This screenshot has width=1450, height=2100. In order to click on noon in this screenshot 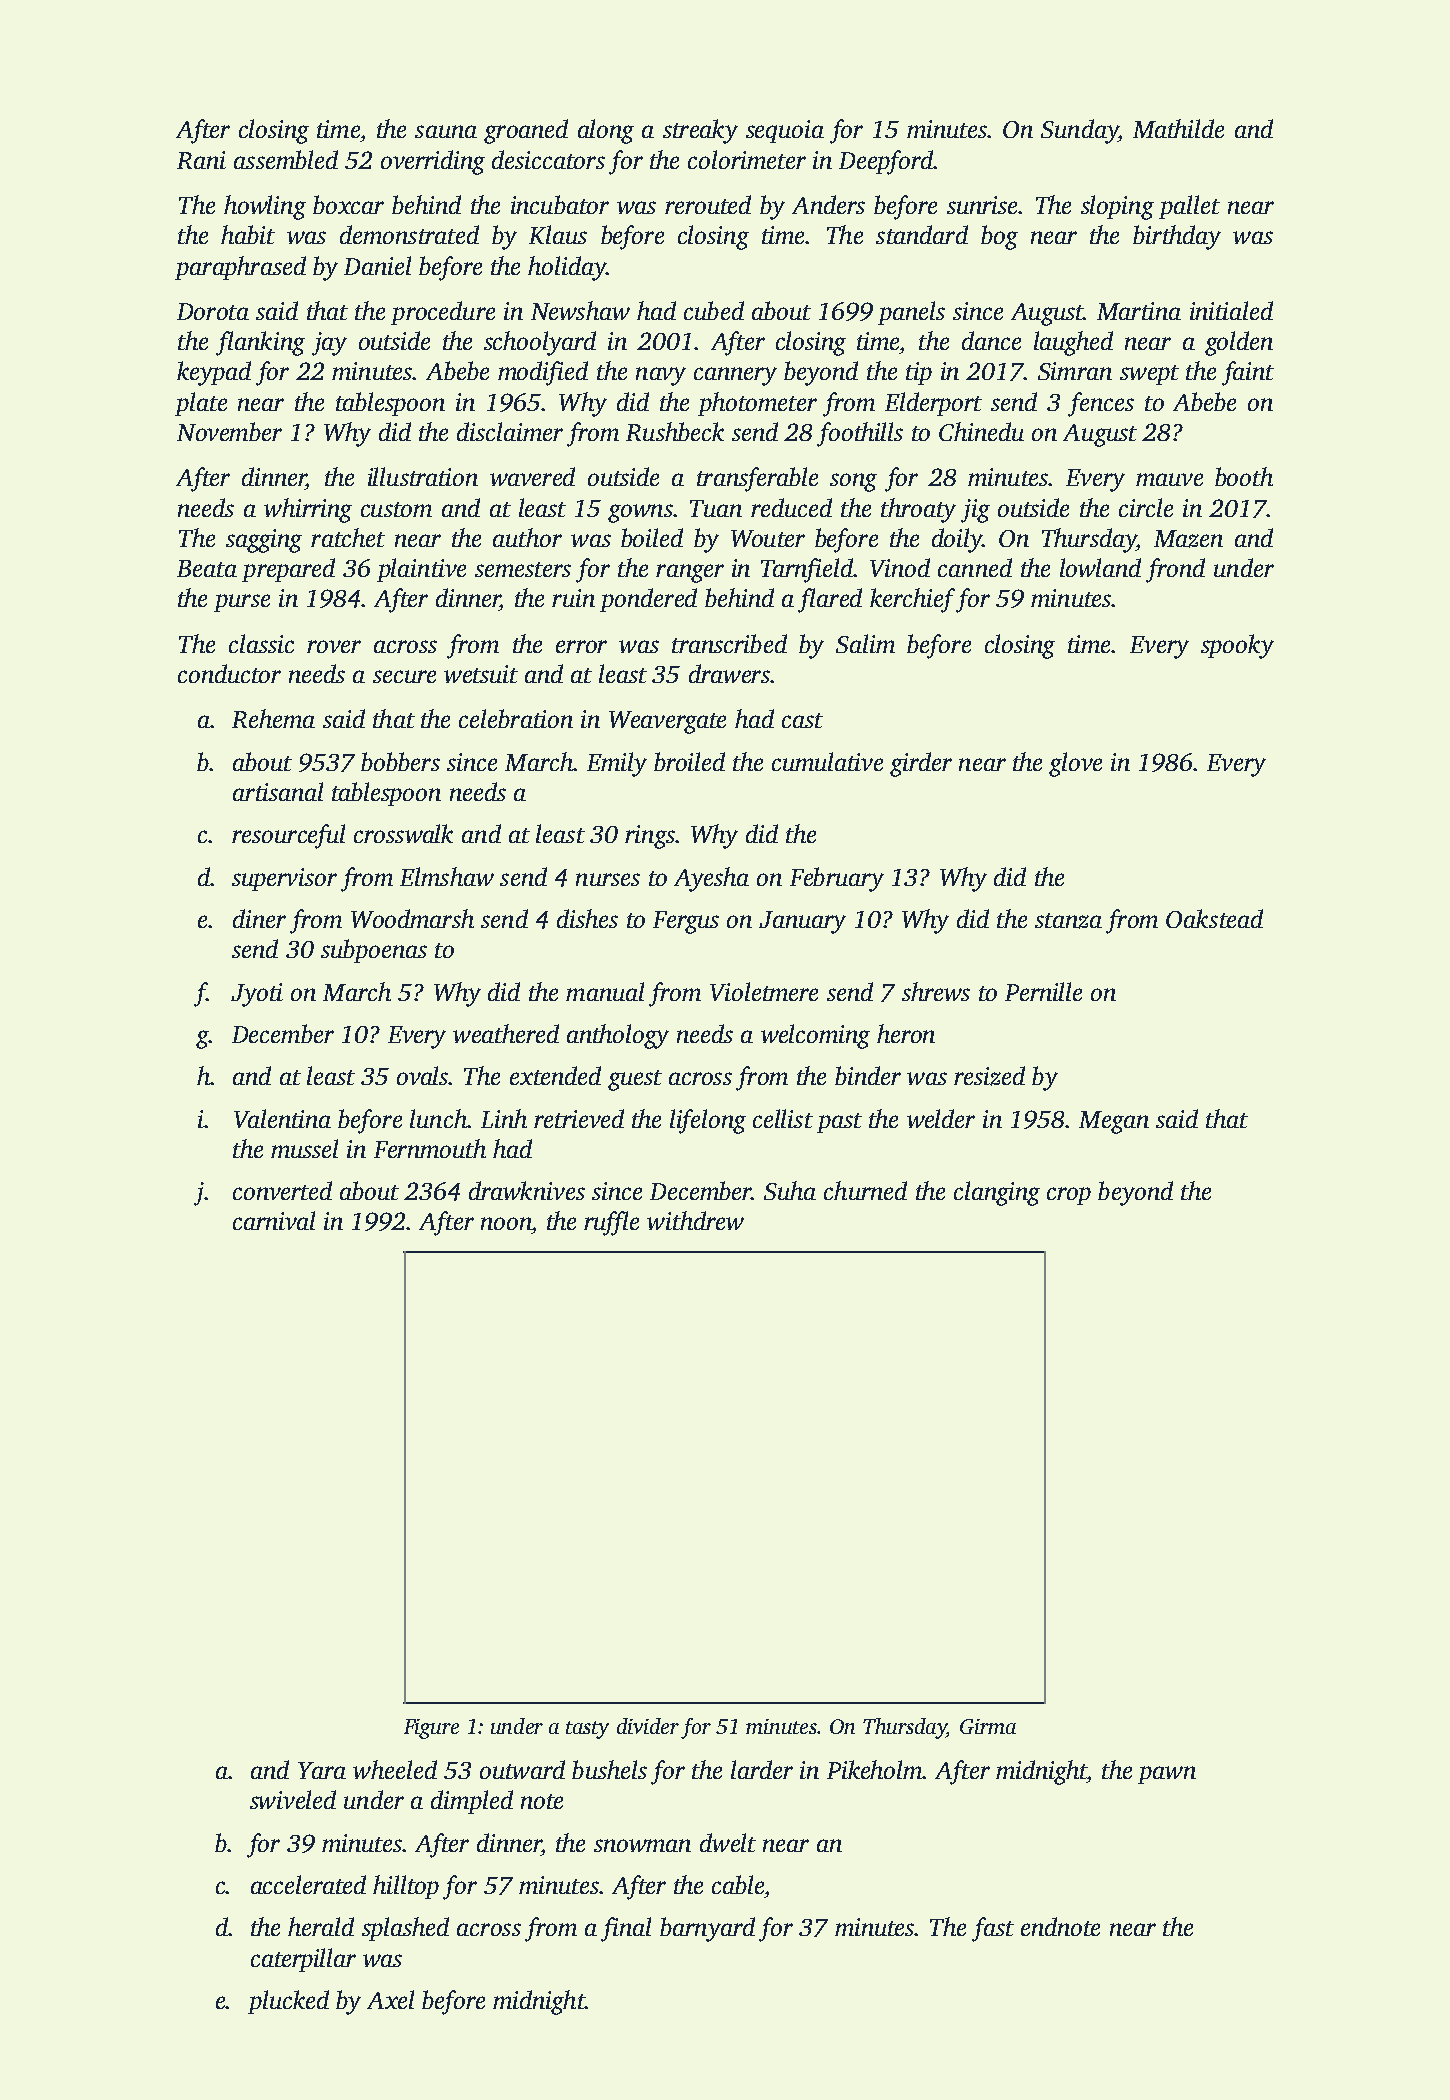, I will do `click(506, 1223)`.
